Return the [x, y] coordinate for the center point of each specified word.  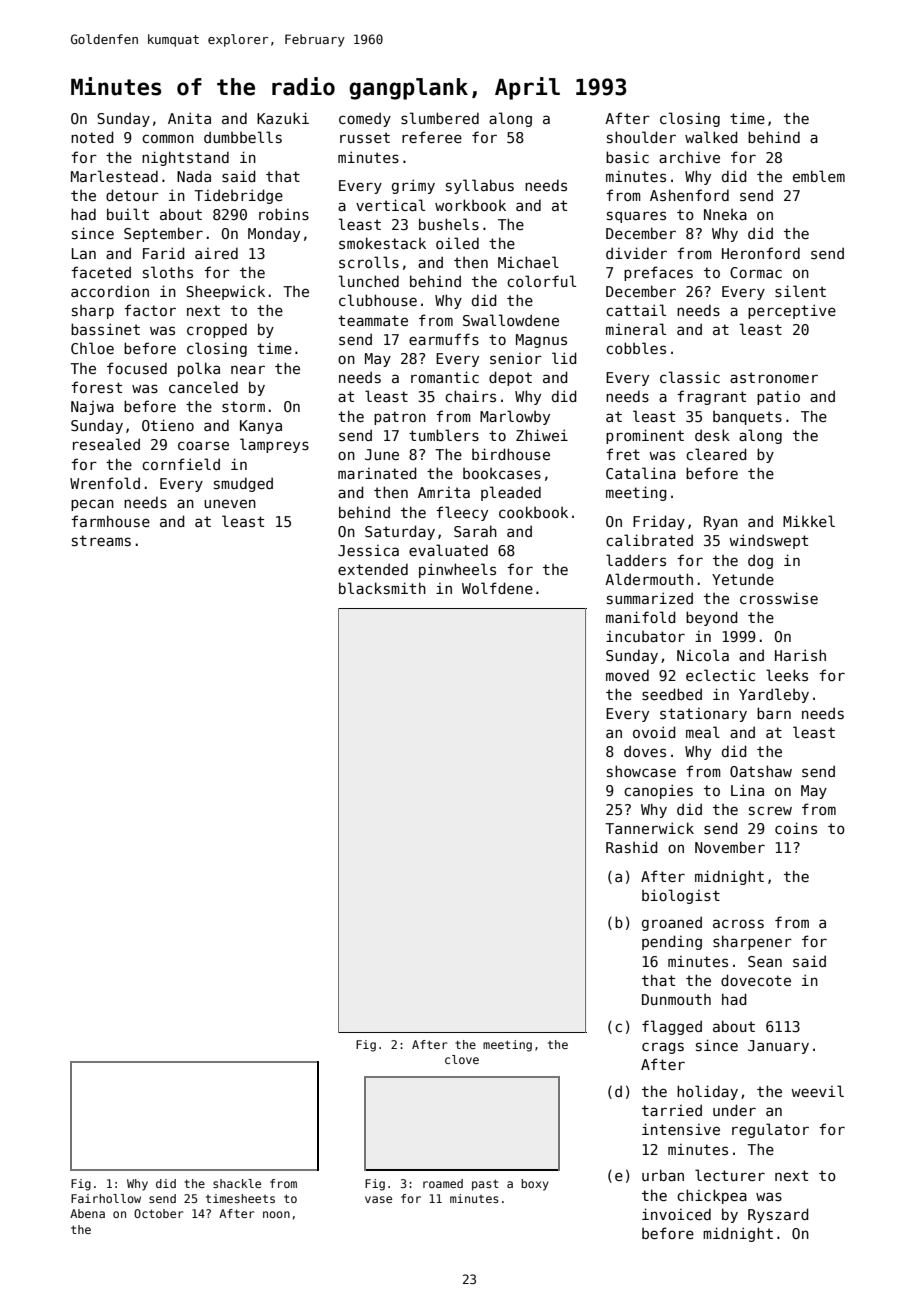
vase [378, 1199]
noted [92, 137]
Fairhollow [106, 1198]
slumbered [440, 118]
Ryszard [778, 1215]
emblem [819, 176]
